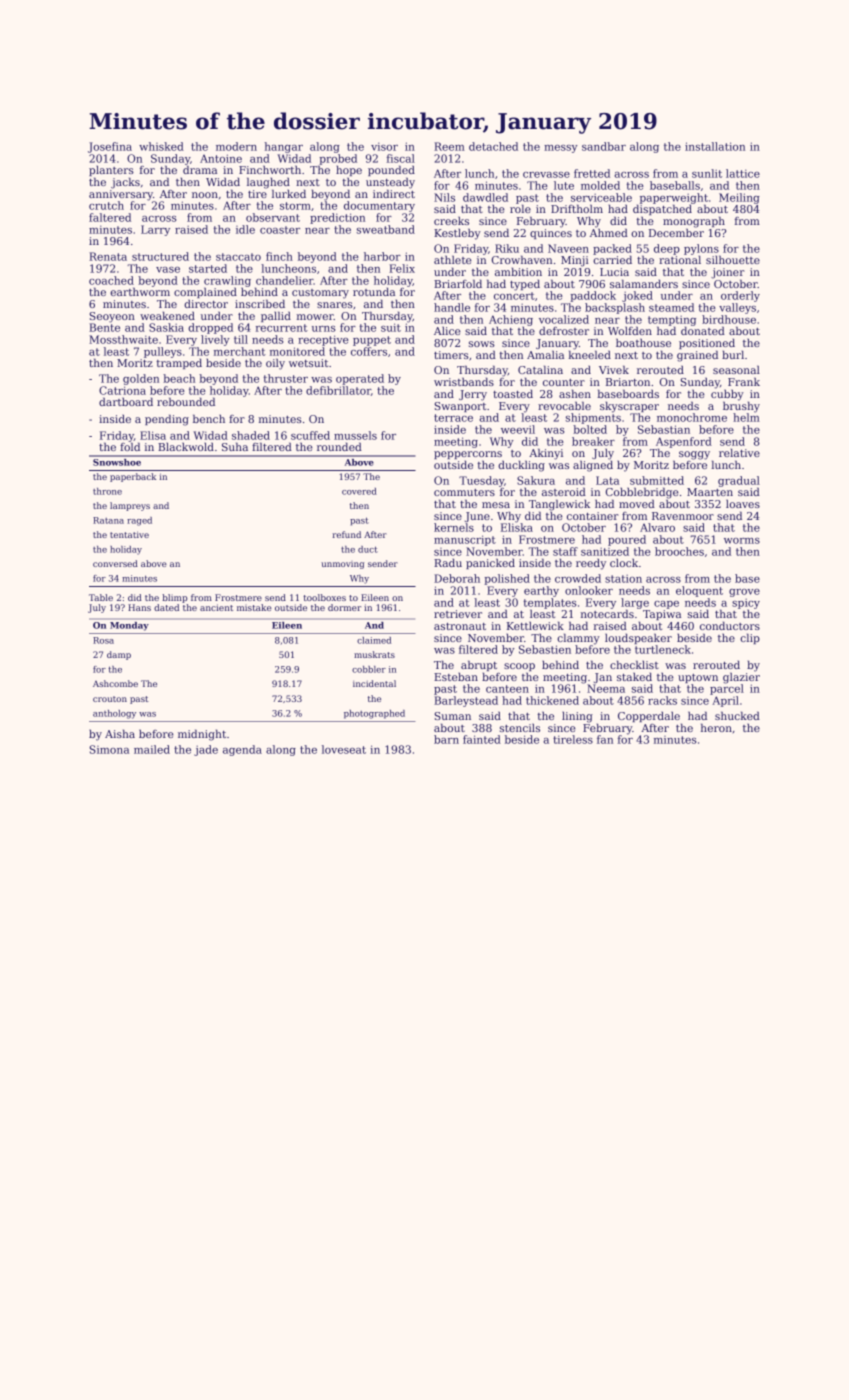 This page has height=1400, width=849. I want to click on visor, so click(384, 147).
